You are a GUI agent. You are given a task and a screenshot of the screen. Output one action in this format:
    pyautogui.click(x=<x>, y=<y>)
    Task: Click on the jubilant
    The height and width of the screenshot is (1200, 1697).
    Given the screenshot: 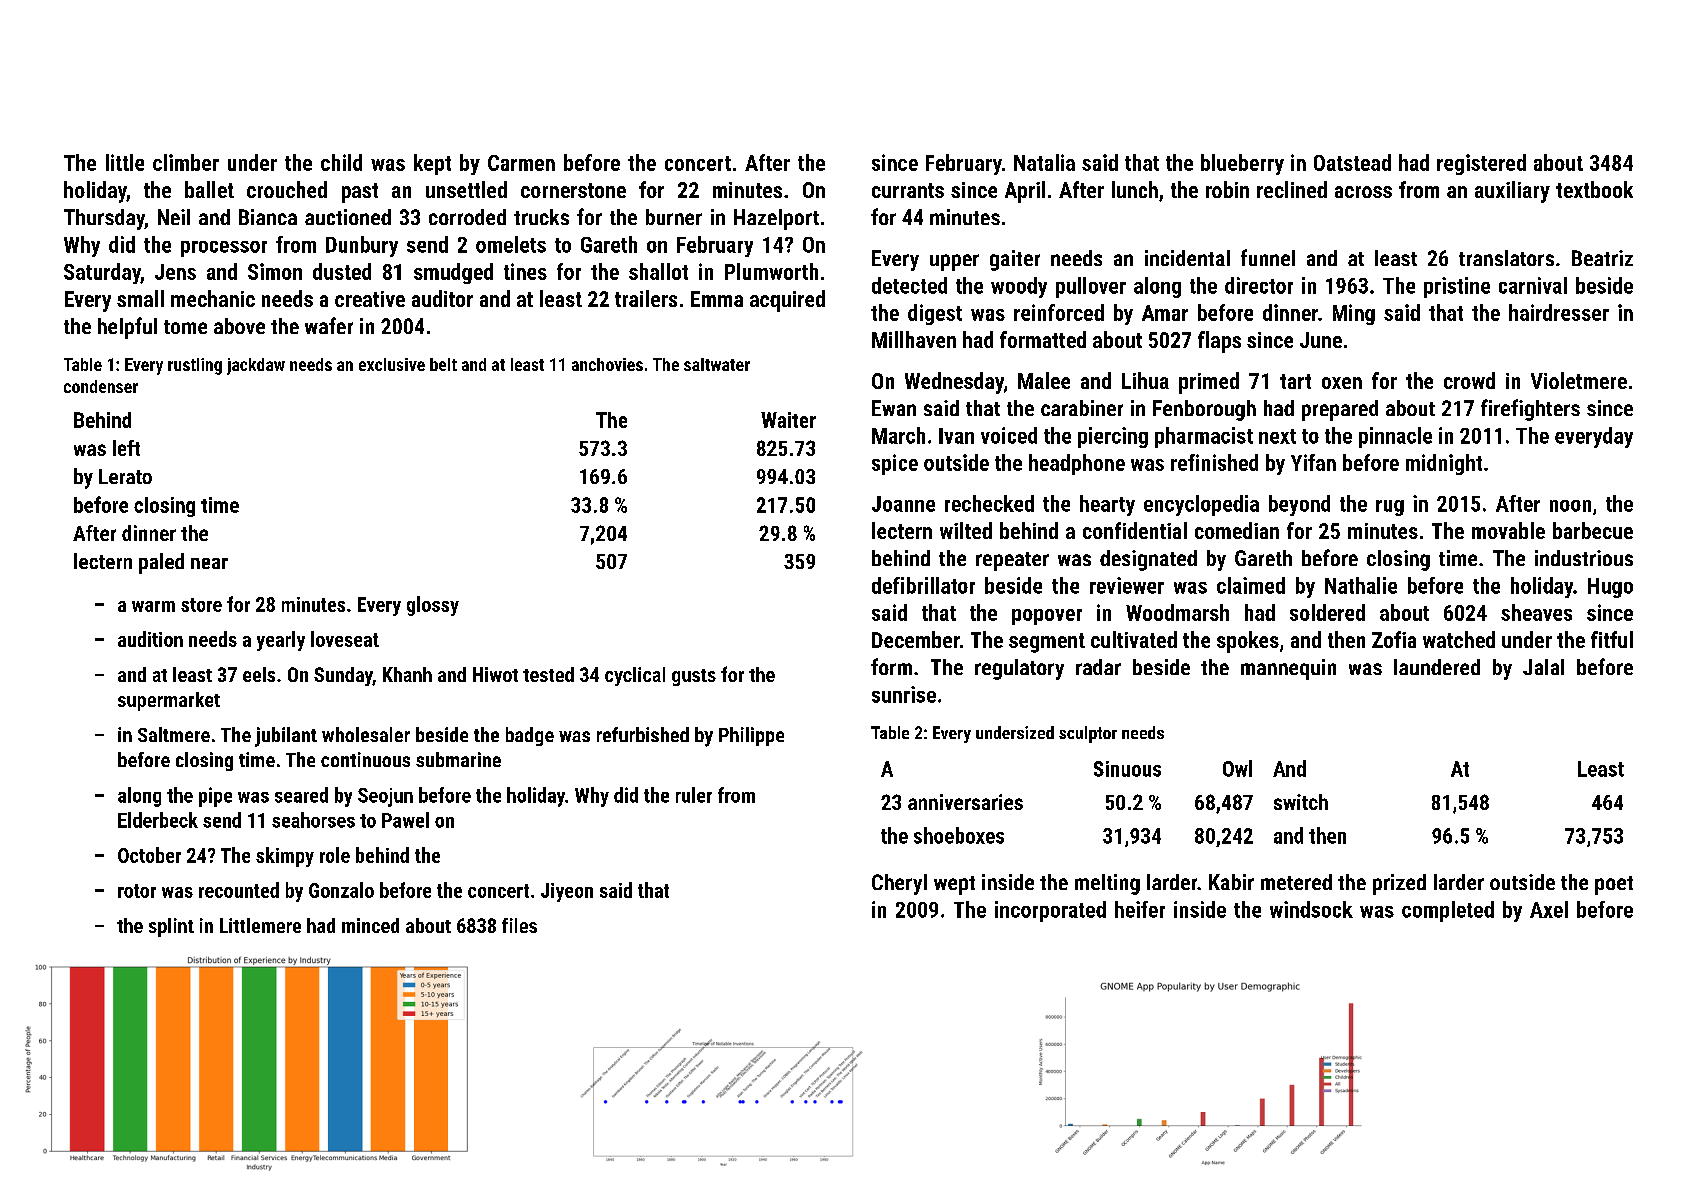 What is the action you would take?
    pyautogui.click(x=286, y=737)
